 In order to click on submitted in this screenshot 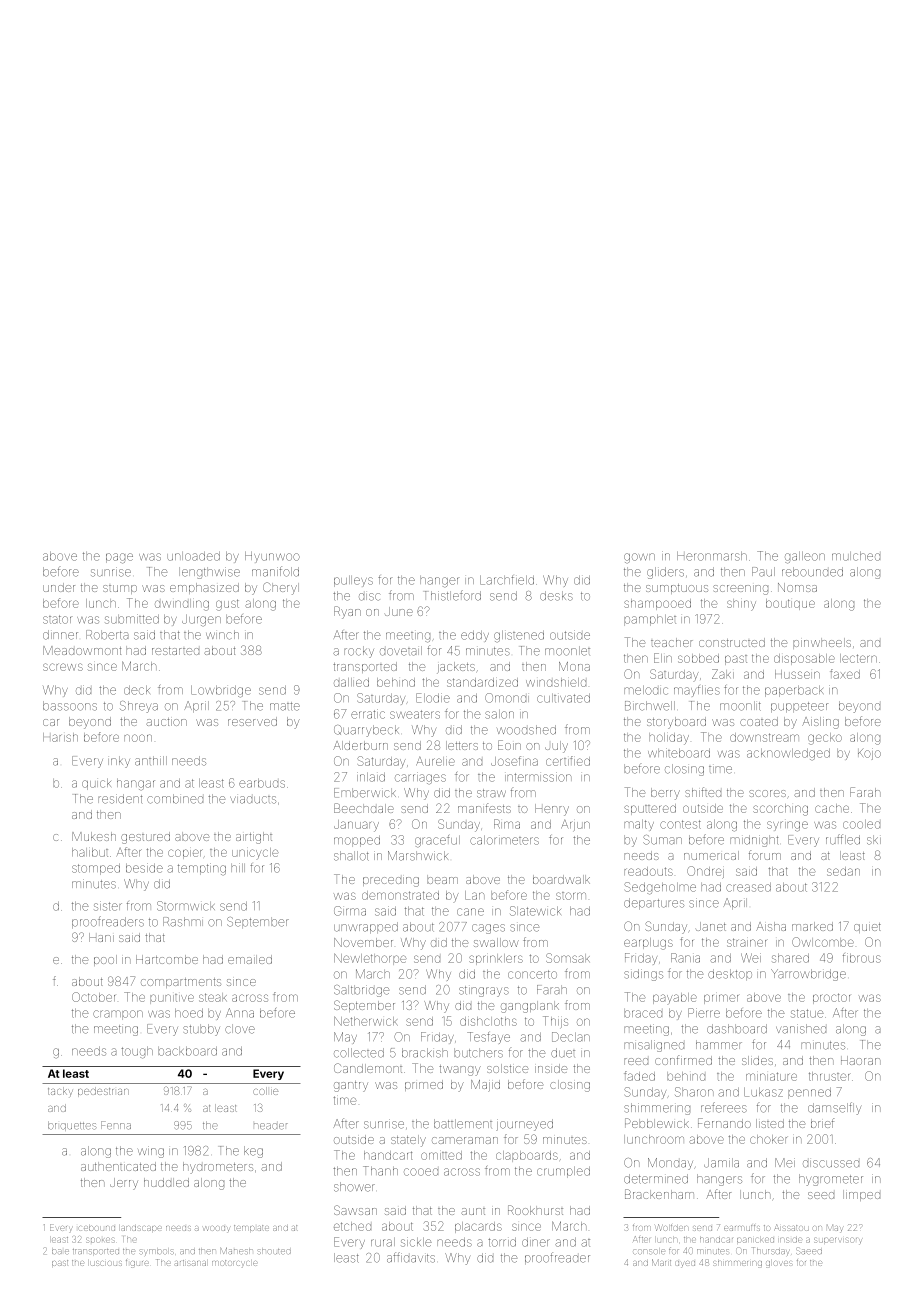, I will do `click(132, 619)`.
